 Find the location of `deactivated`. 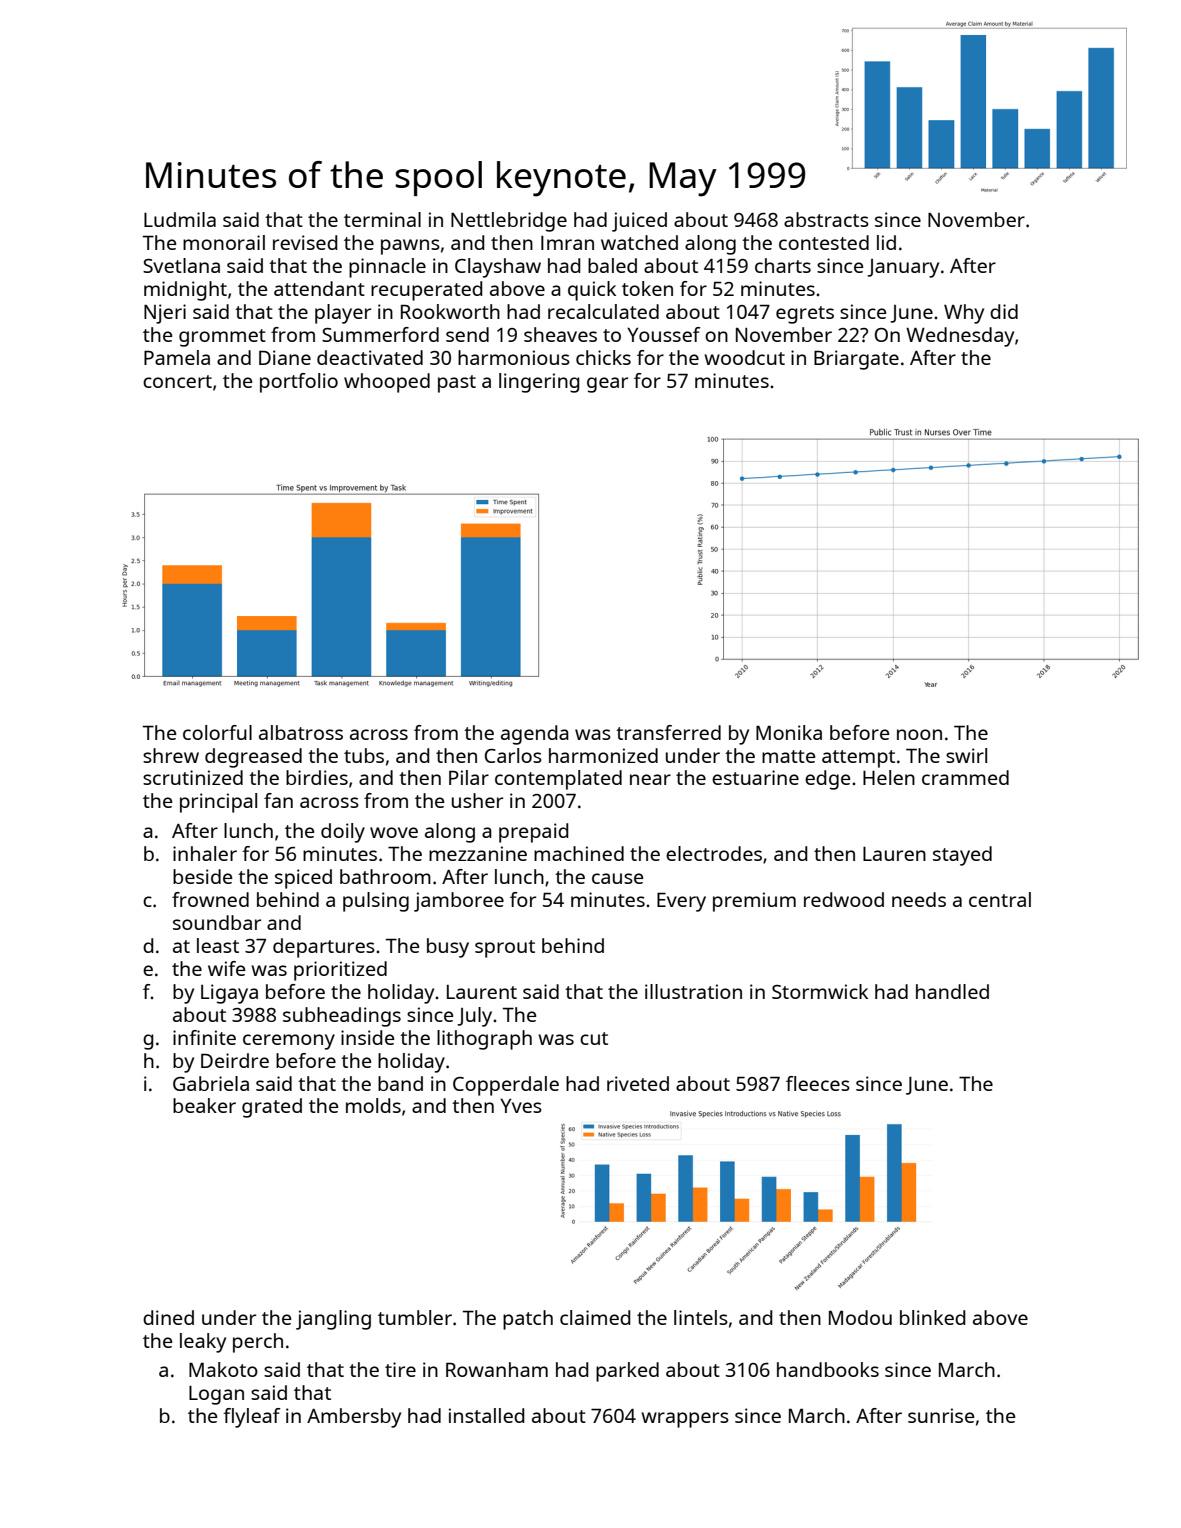

deactivated is located at coordinates (370, 357).
